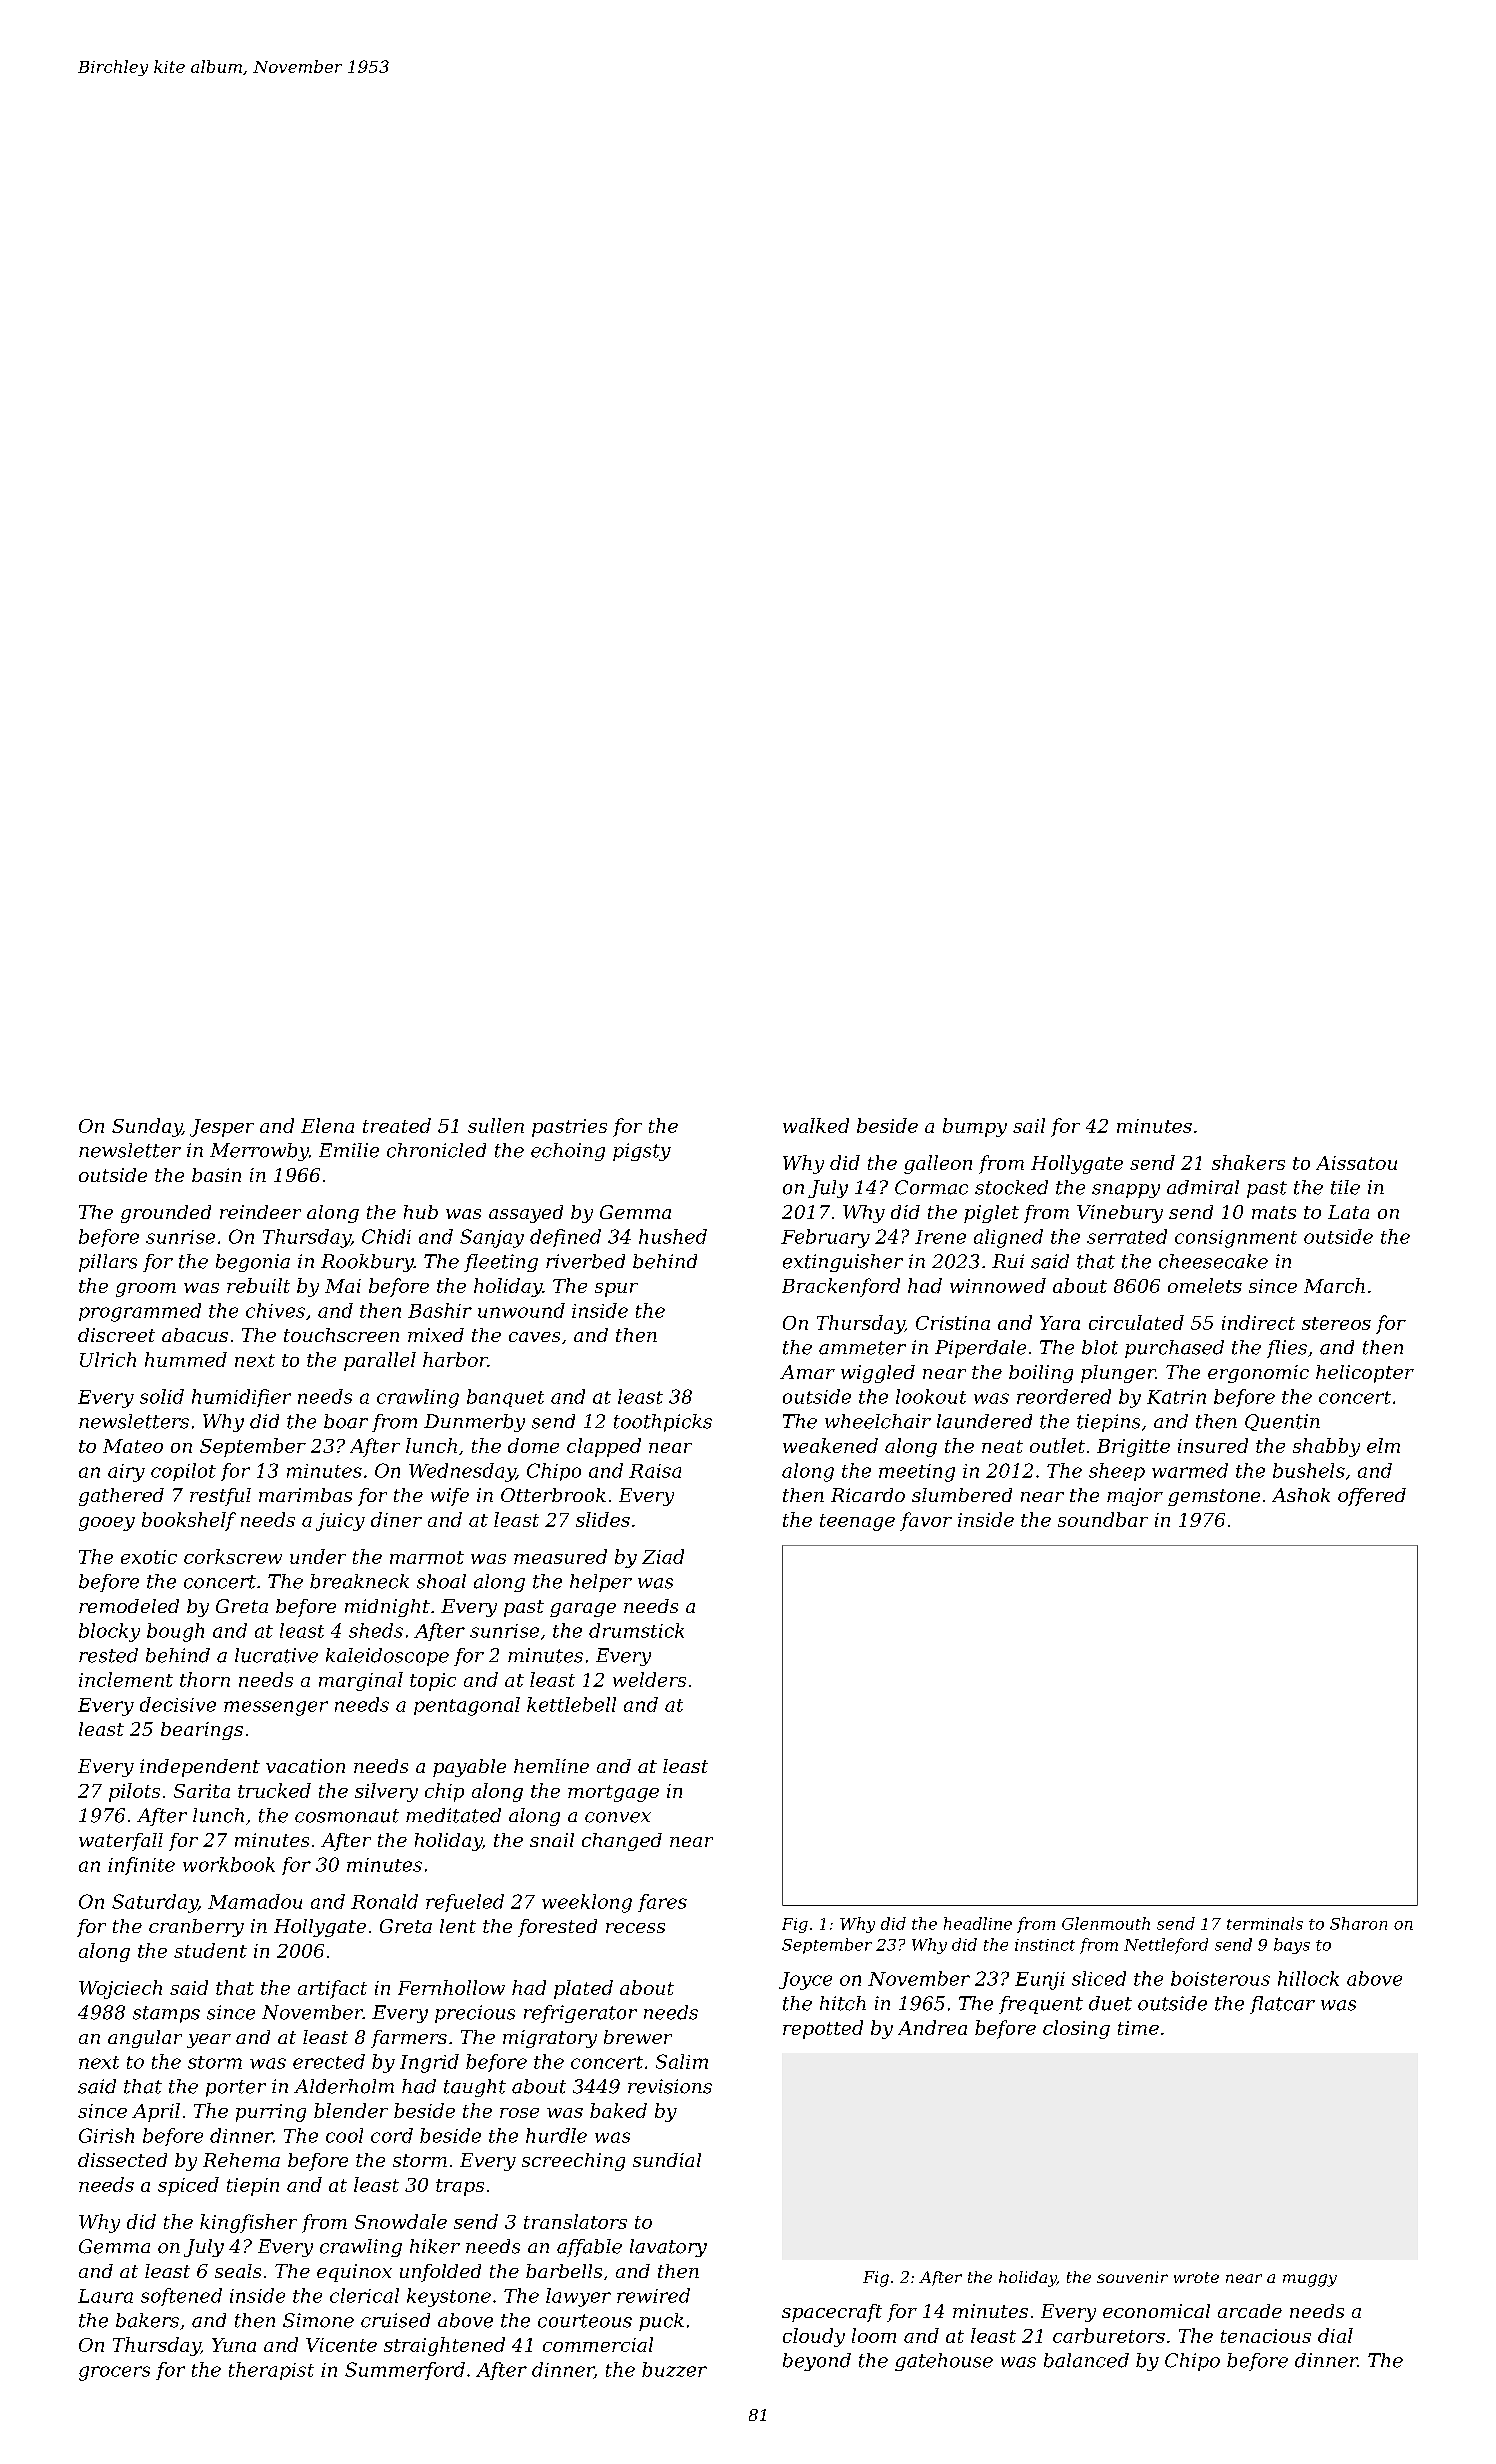  I want to click on blot, so click(1100, 1347).
